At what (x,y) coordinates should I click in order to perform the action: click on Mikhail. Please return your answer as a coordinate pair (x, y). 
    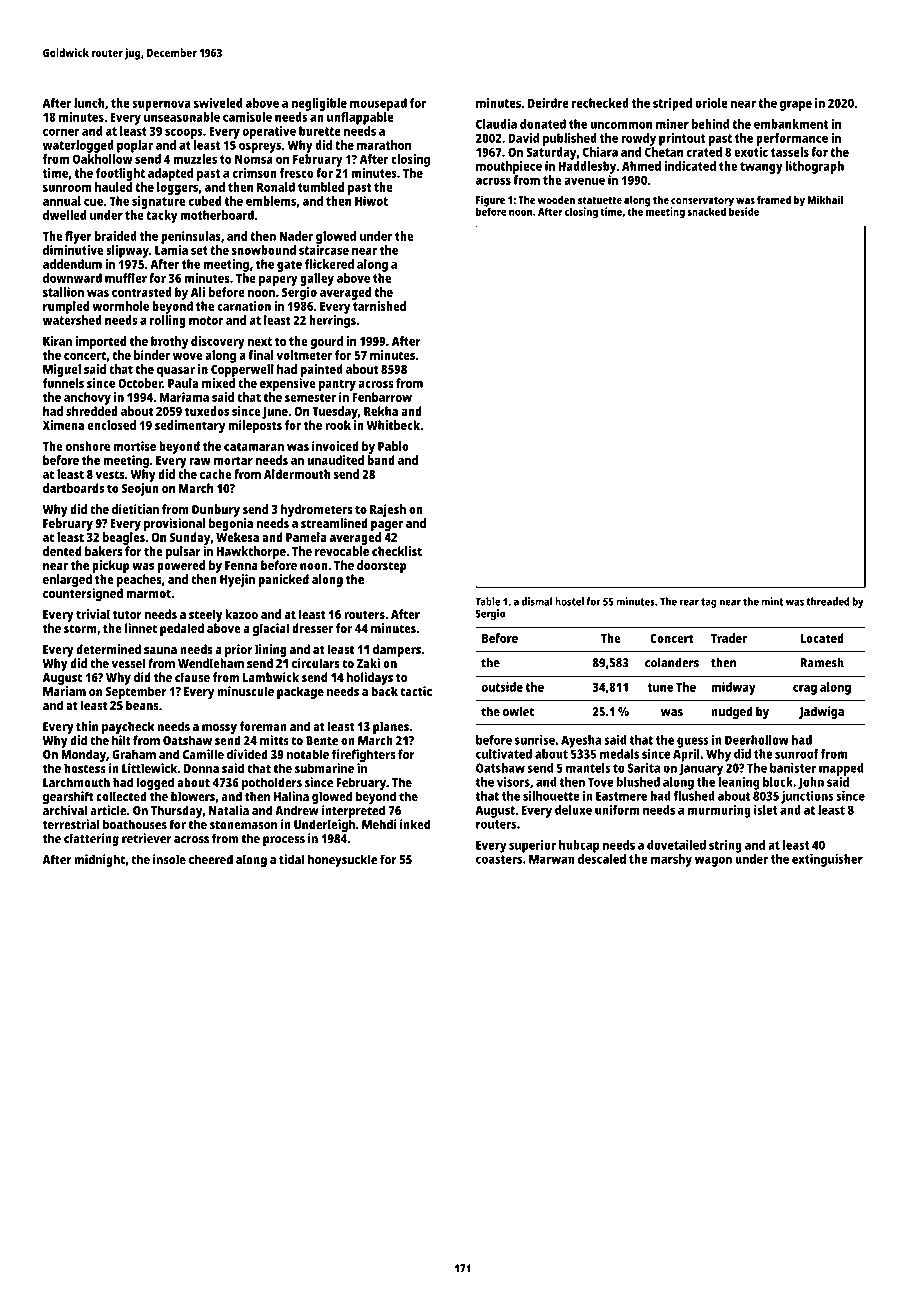
    Looking at the image, I should click on (825, 199).
